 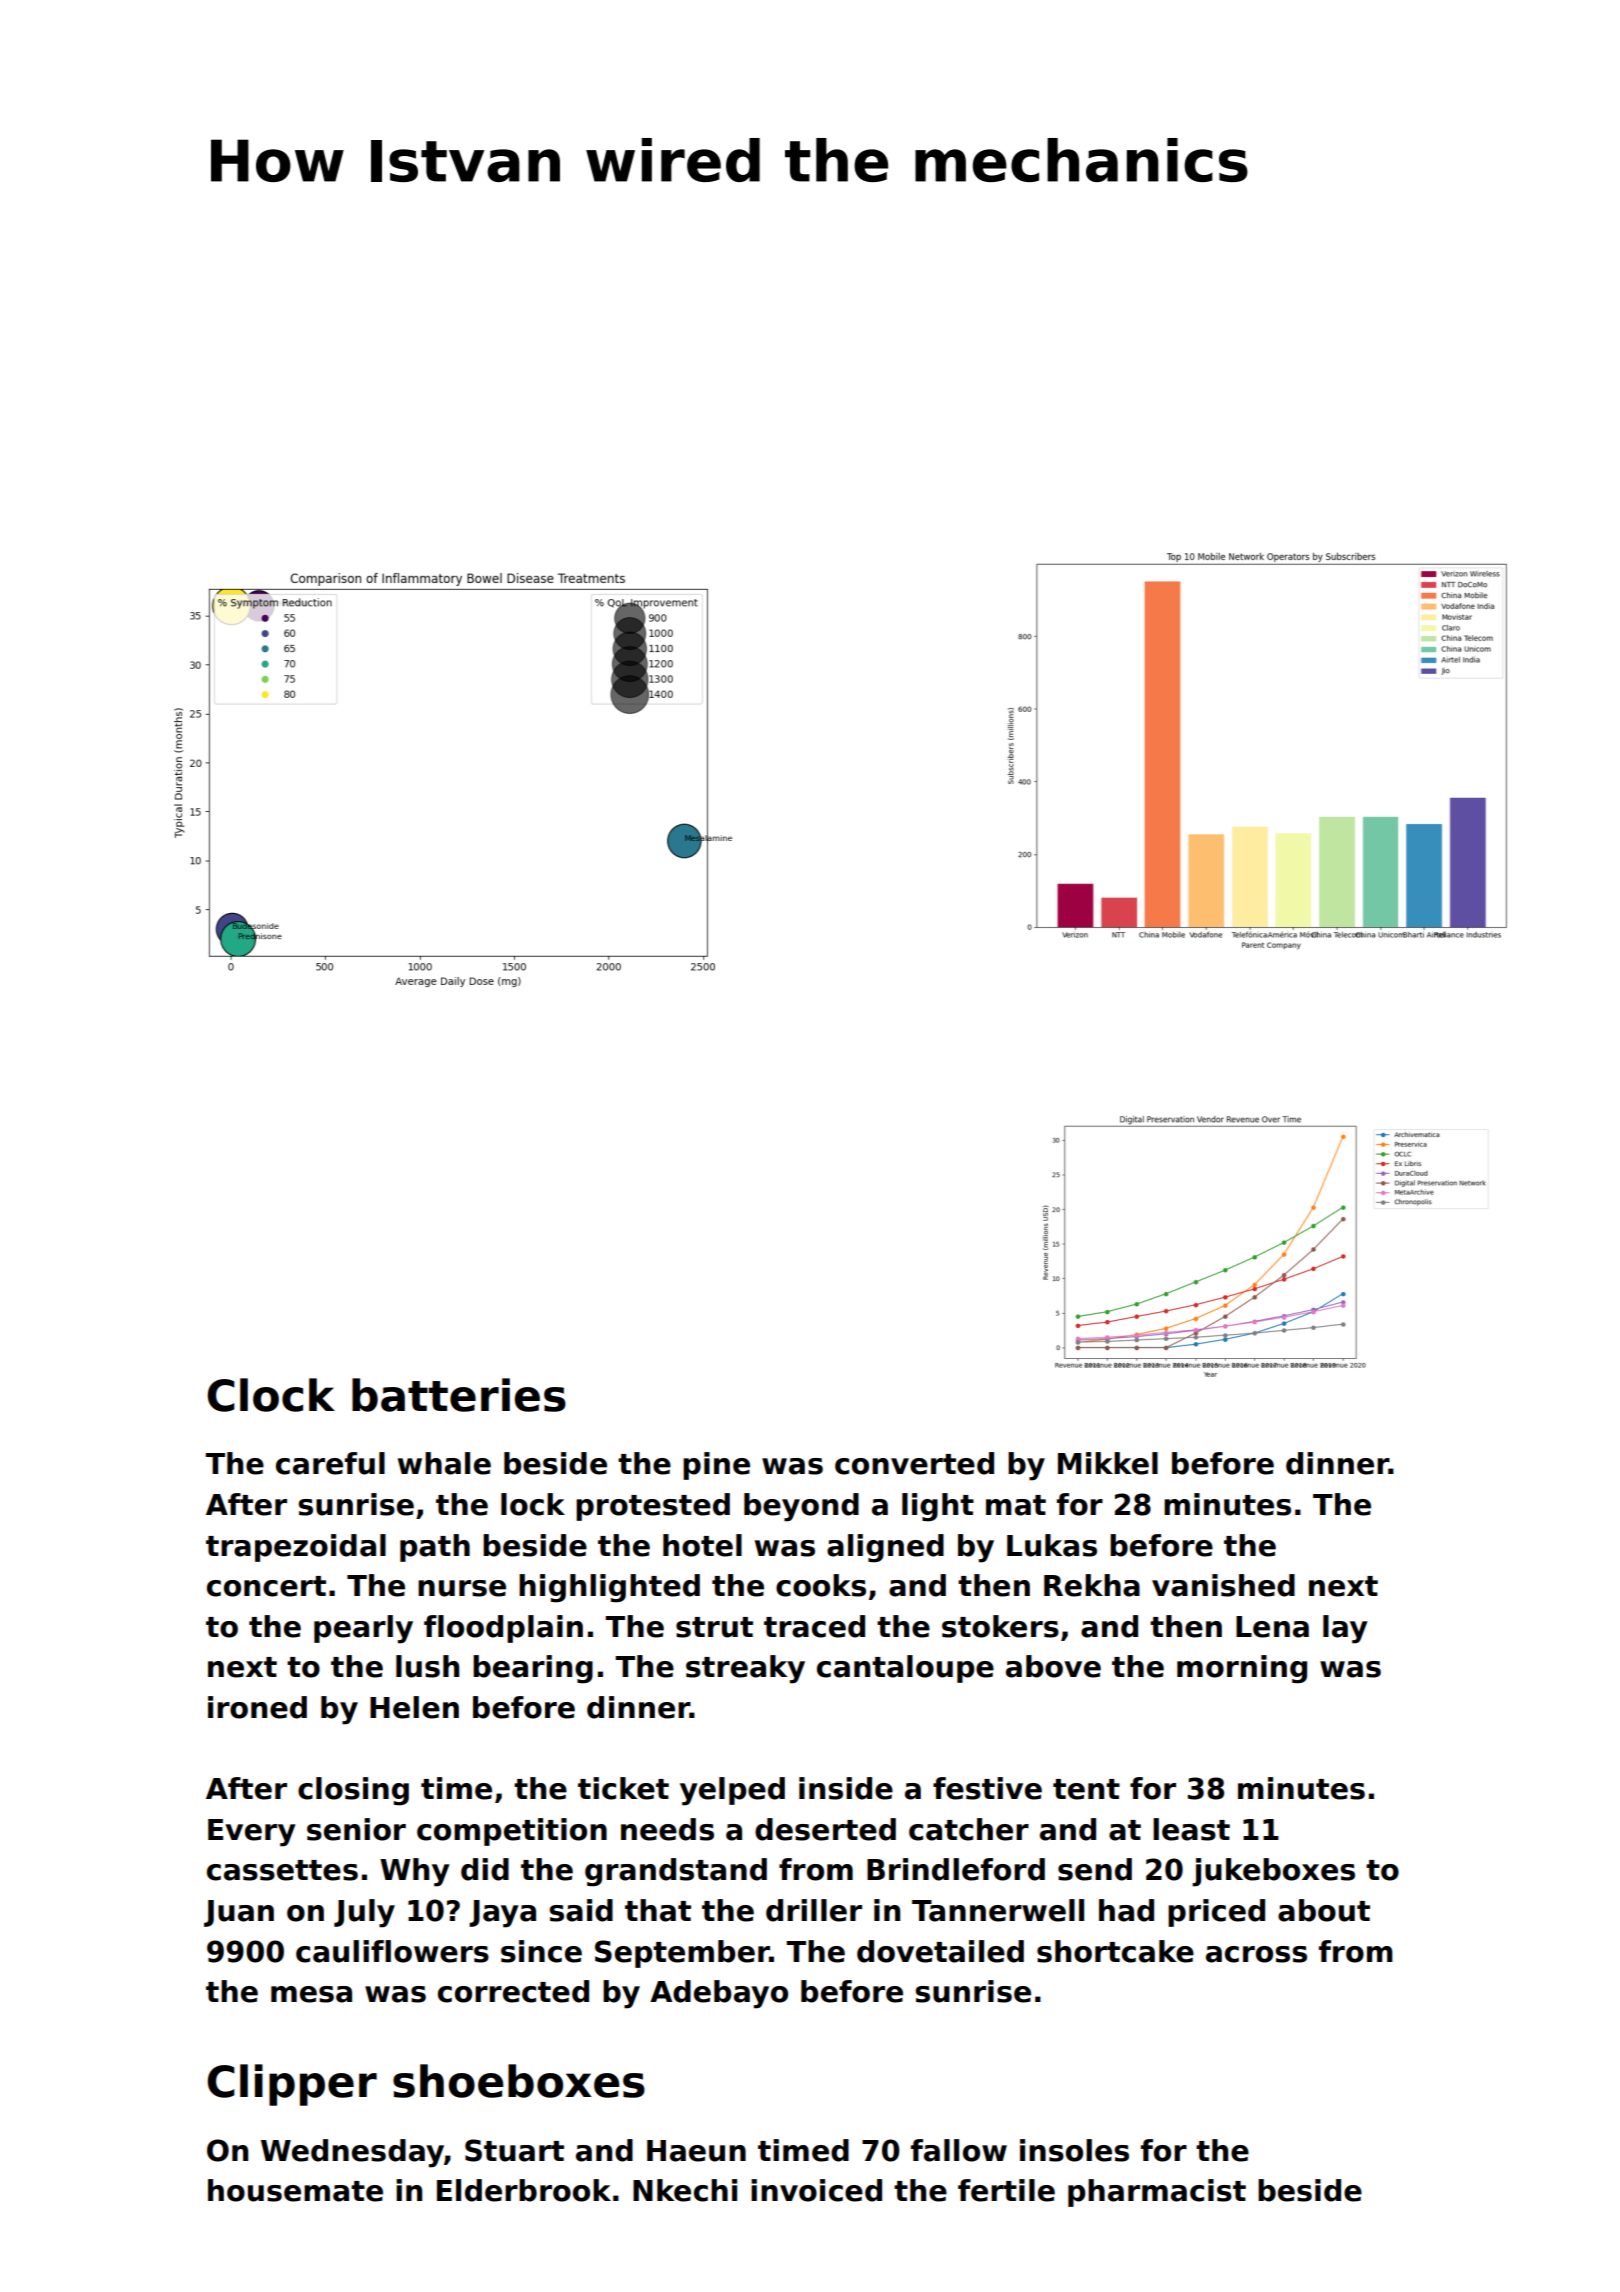 I want to click on path, so click(x=435, y=1548).
